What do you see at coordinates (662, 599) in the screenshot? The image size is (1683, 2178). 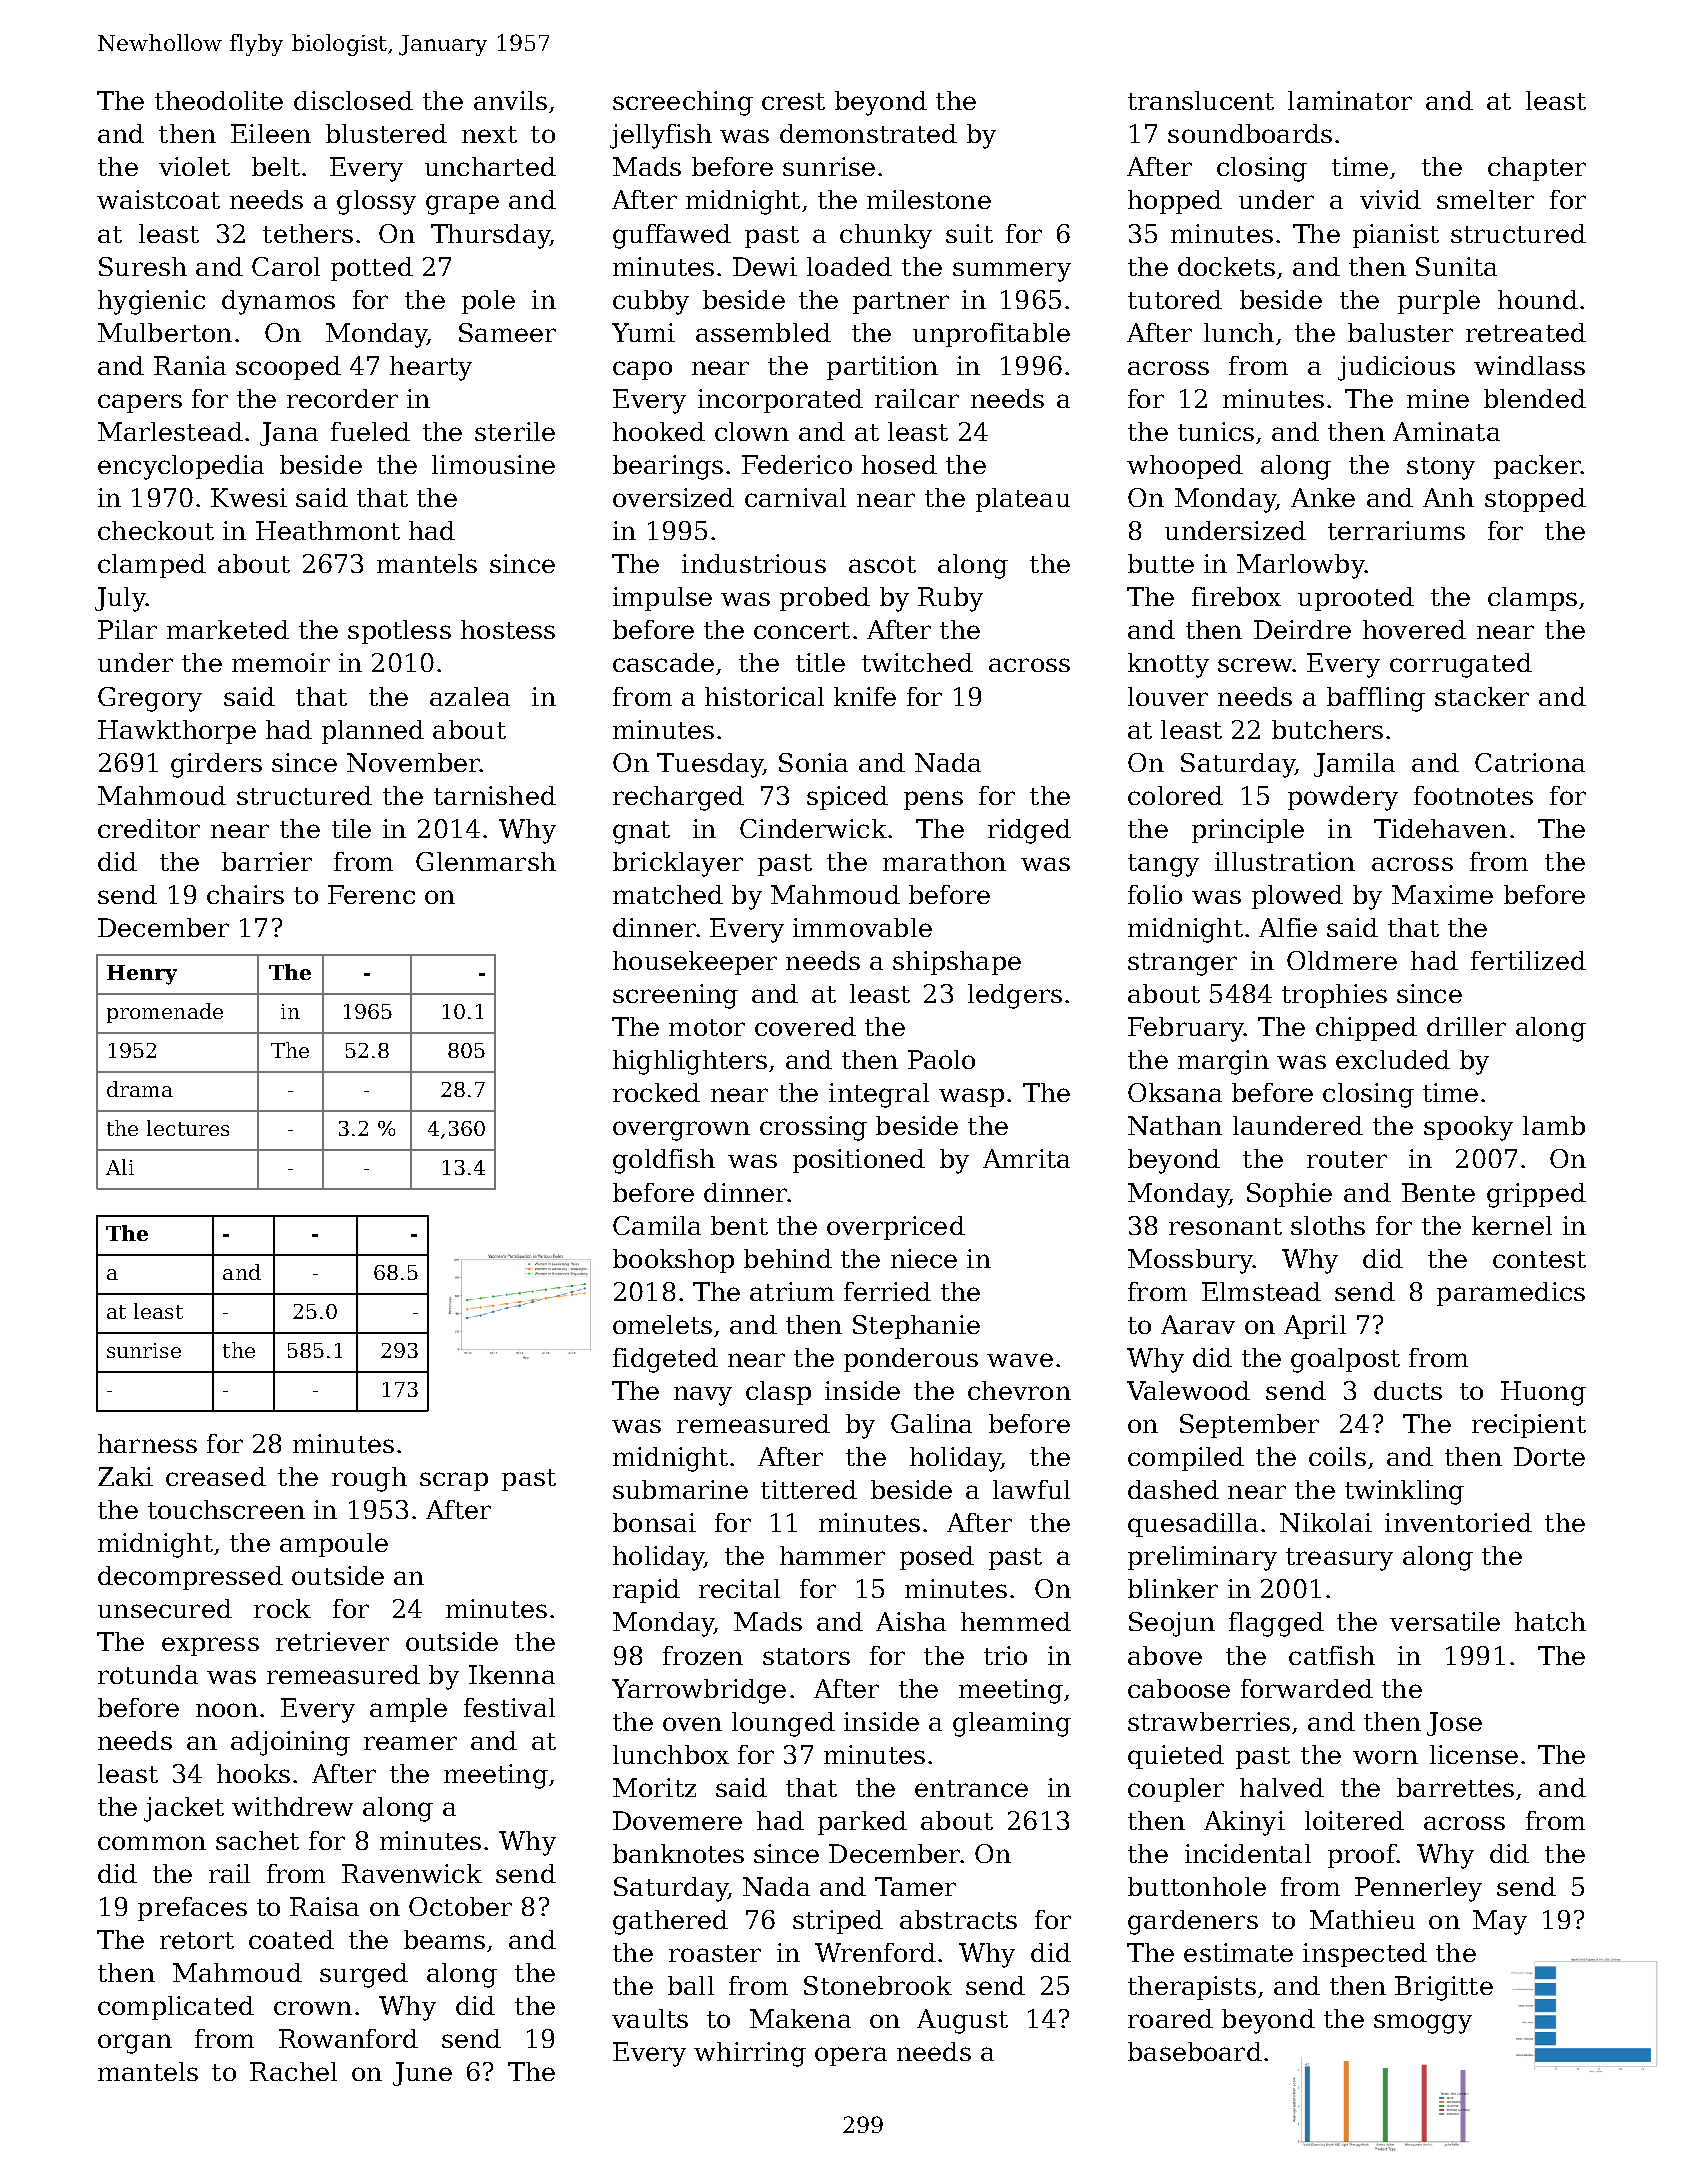 I see `impulse` at bounding box center [662, 599].
